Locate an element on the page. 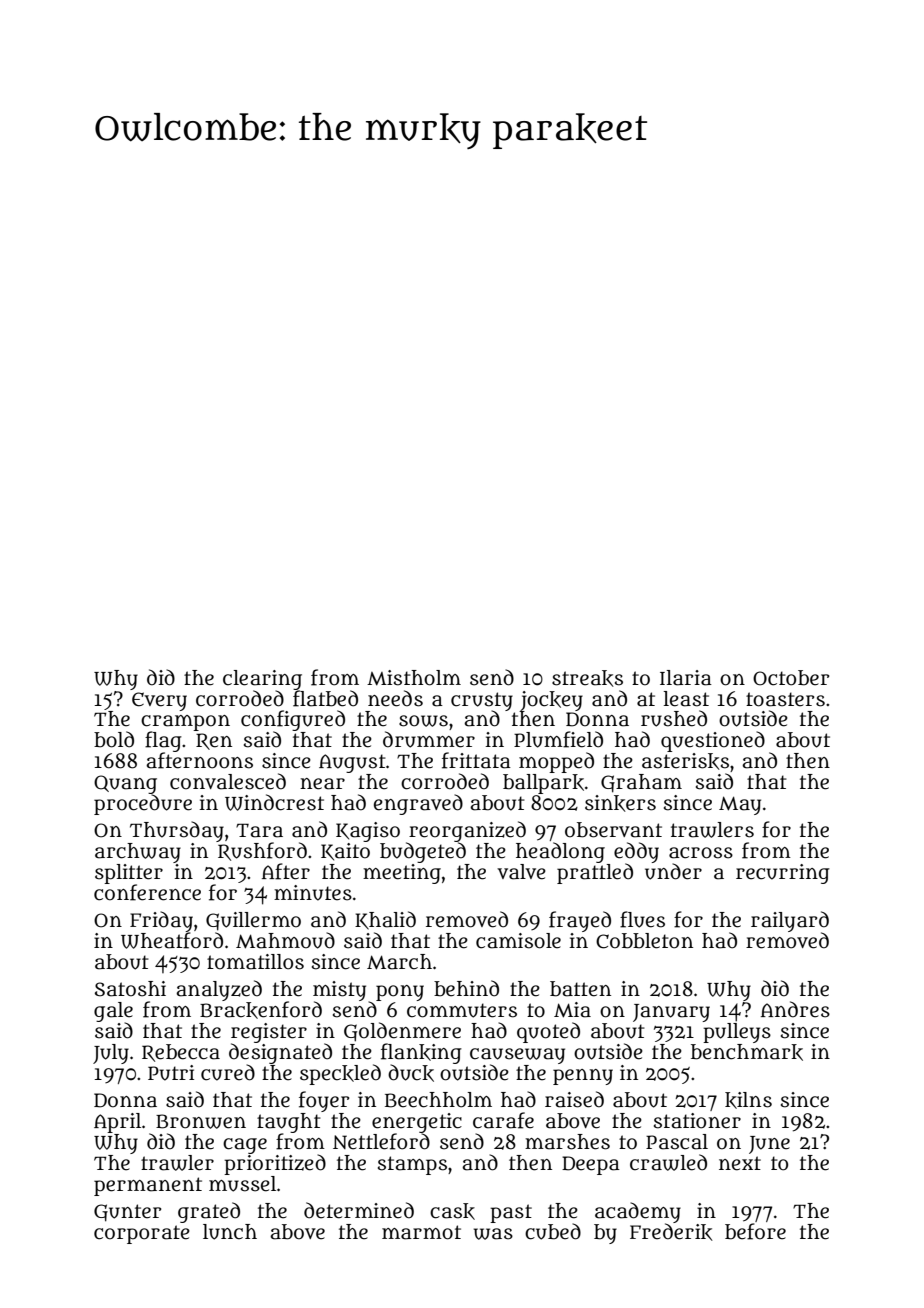  designated is located at coordinates (280, 1053).
